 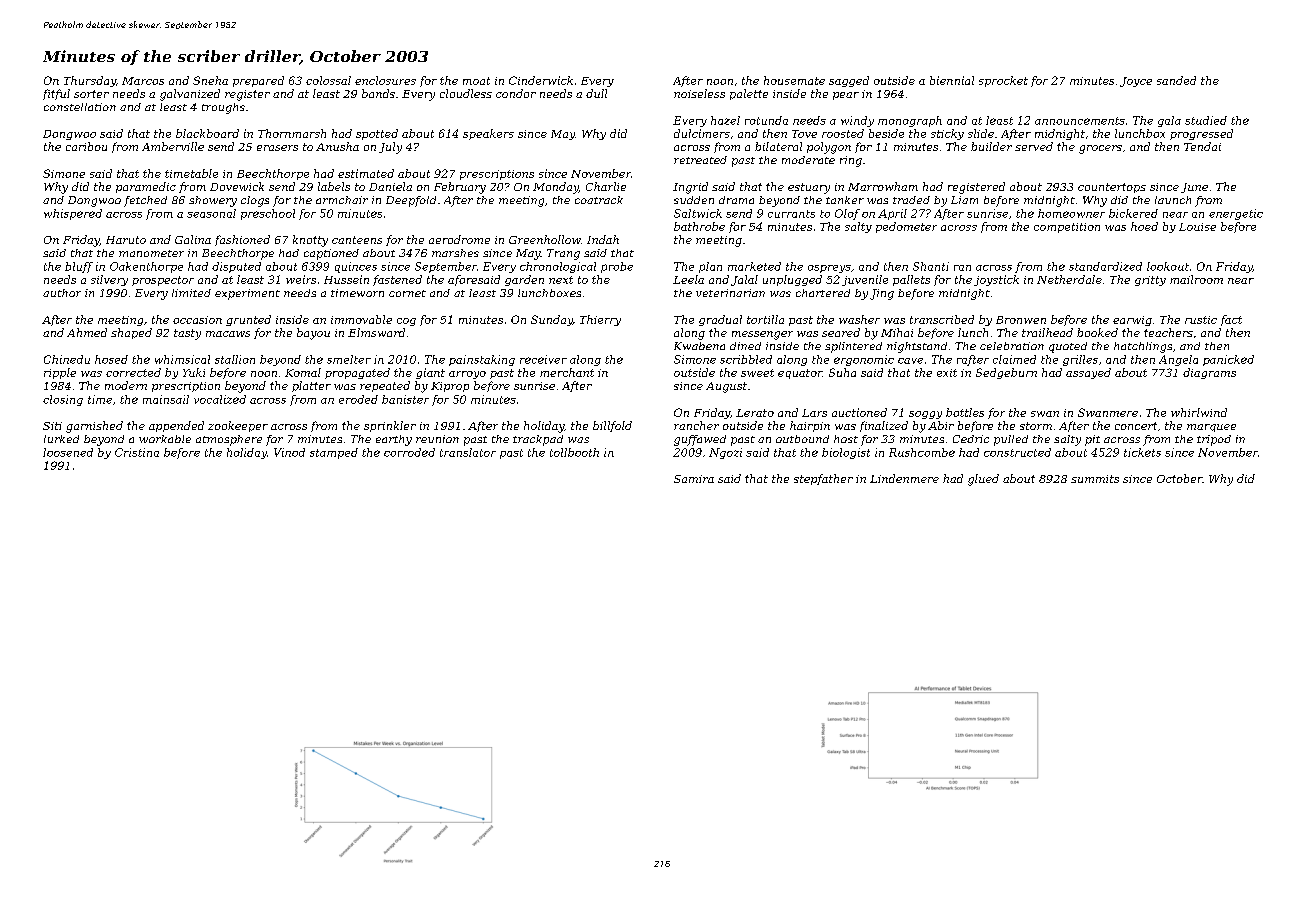 What do you see at coordinates (277, 148) in the document?
I see `erasers` at bounding box center [277, 148].
